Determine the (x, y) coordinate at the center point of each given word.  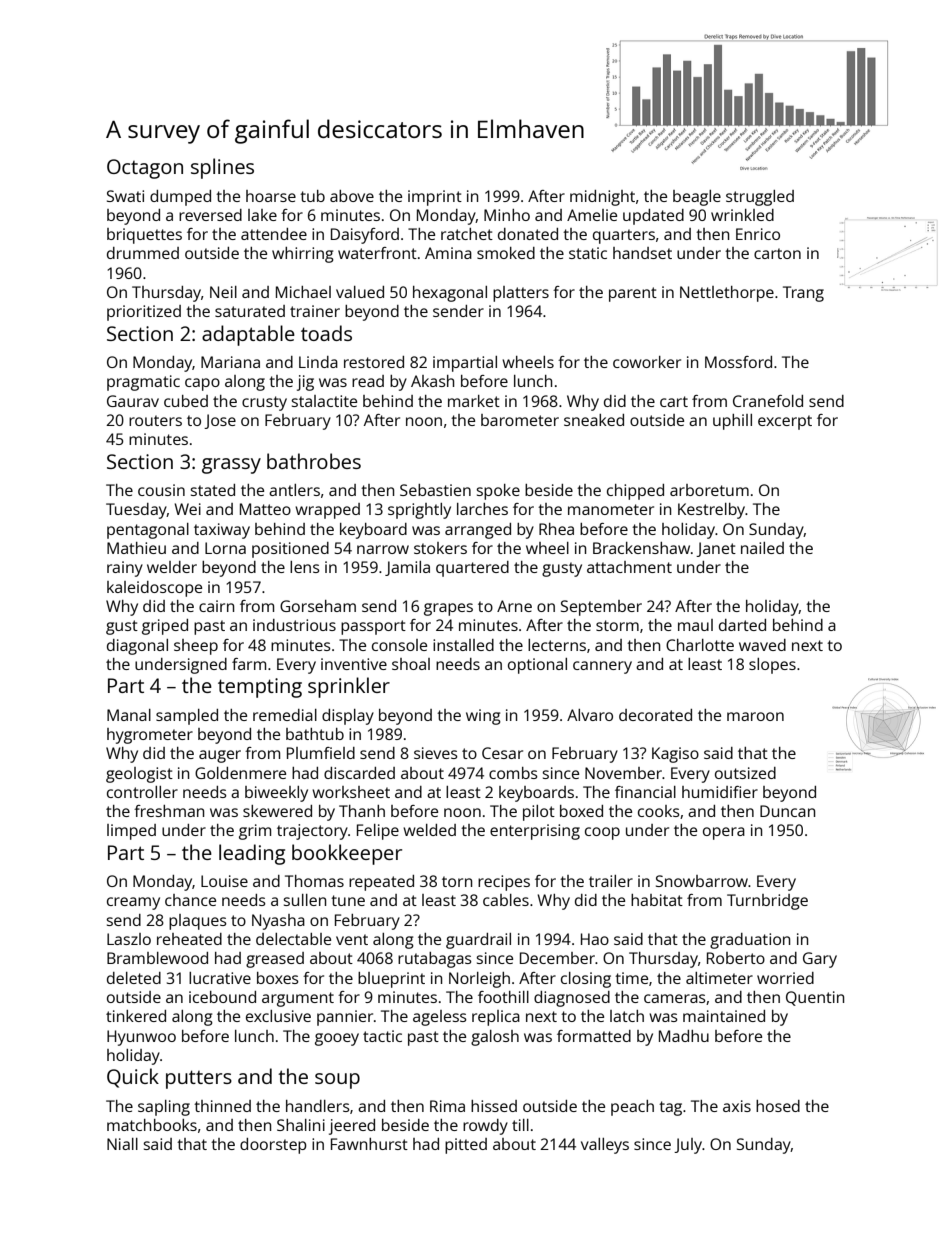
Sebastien (435, 490)
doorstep (273, 1146)
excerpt (785, 422)
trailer (611, 881)
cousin (161, 490)
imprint (435, 198)
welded (429, 830)
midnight (602, 198)
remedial (285, 715)
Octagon (145, 169)
